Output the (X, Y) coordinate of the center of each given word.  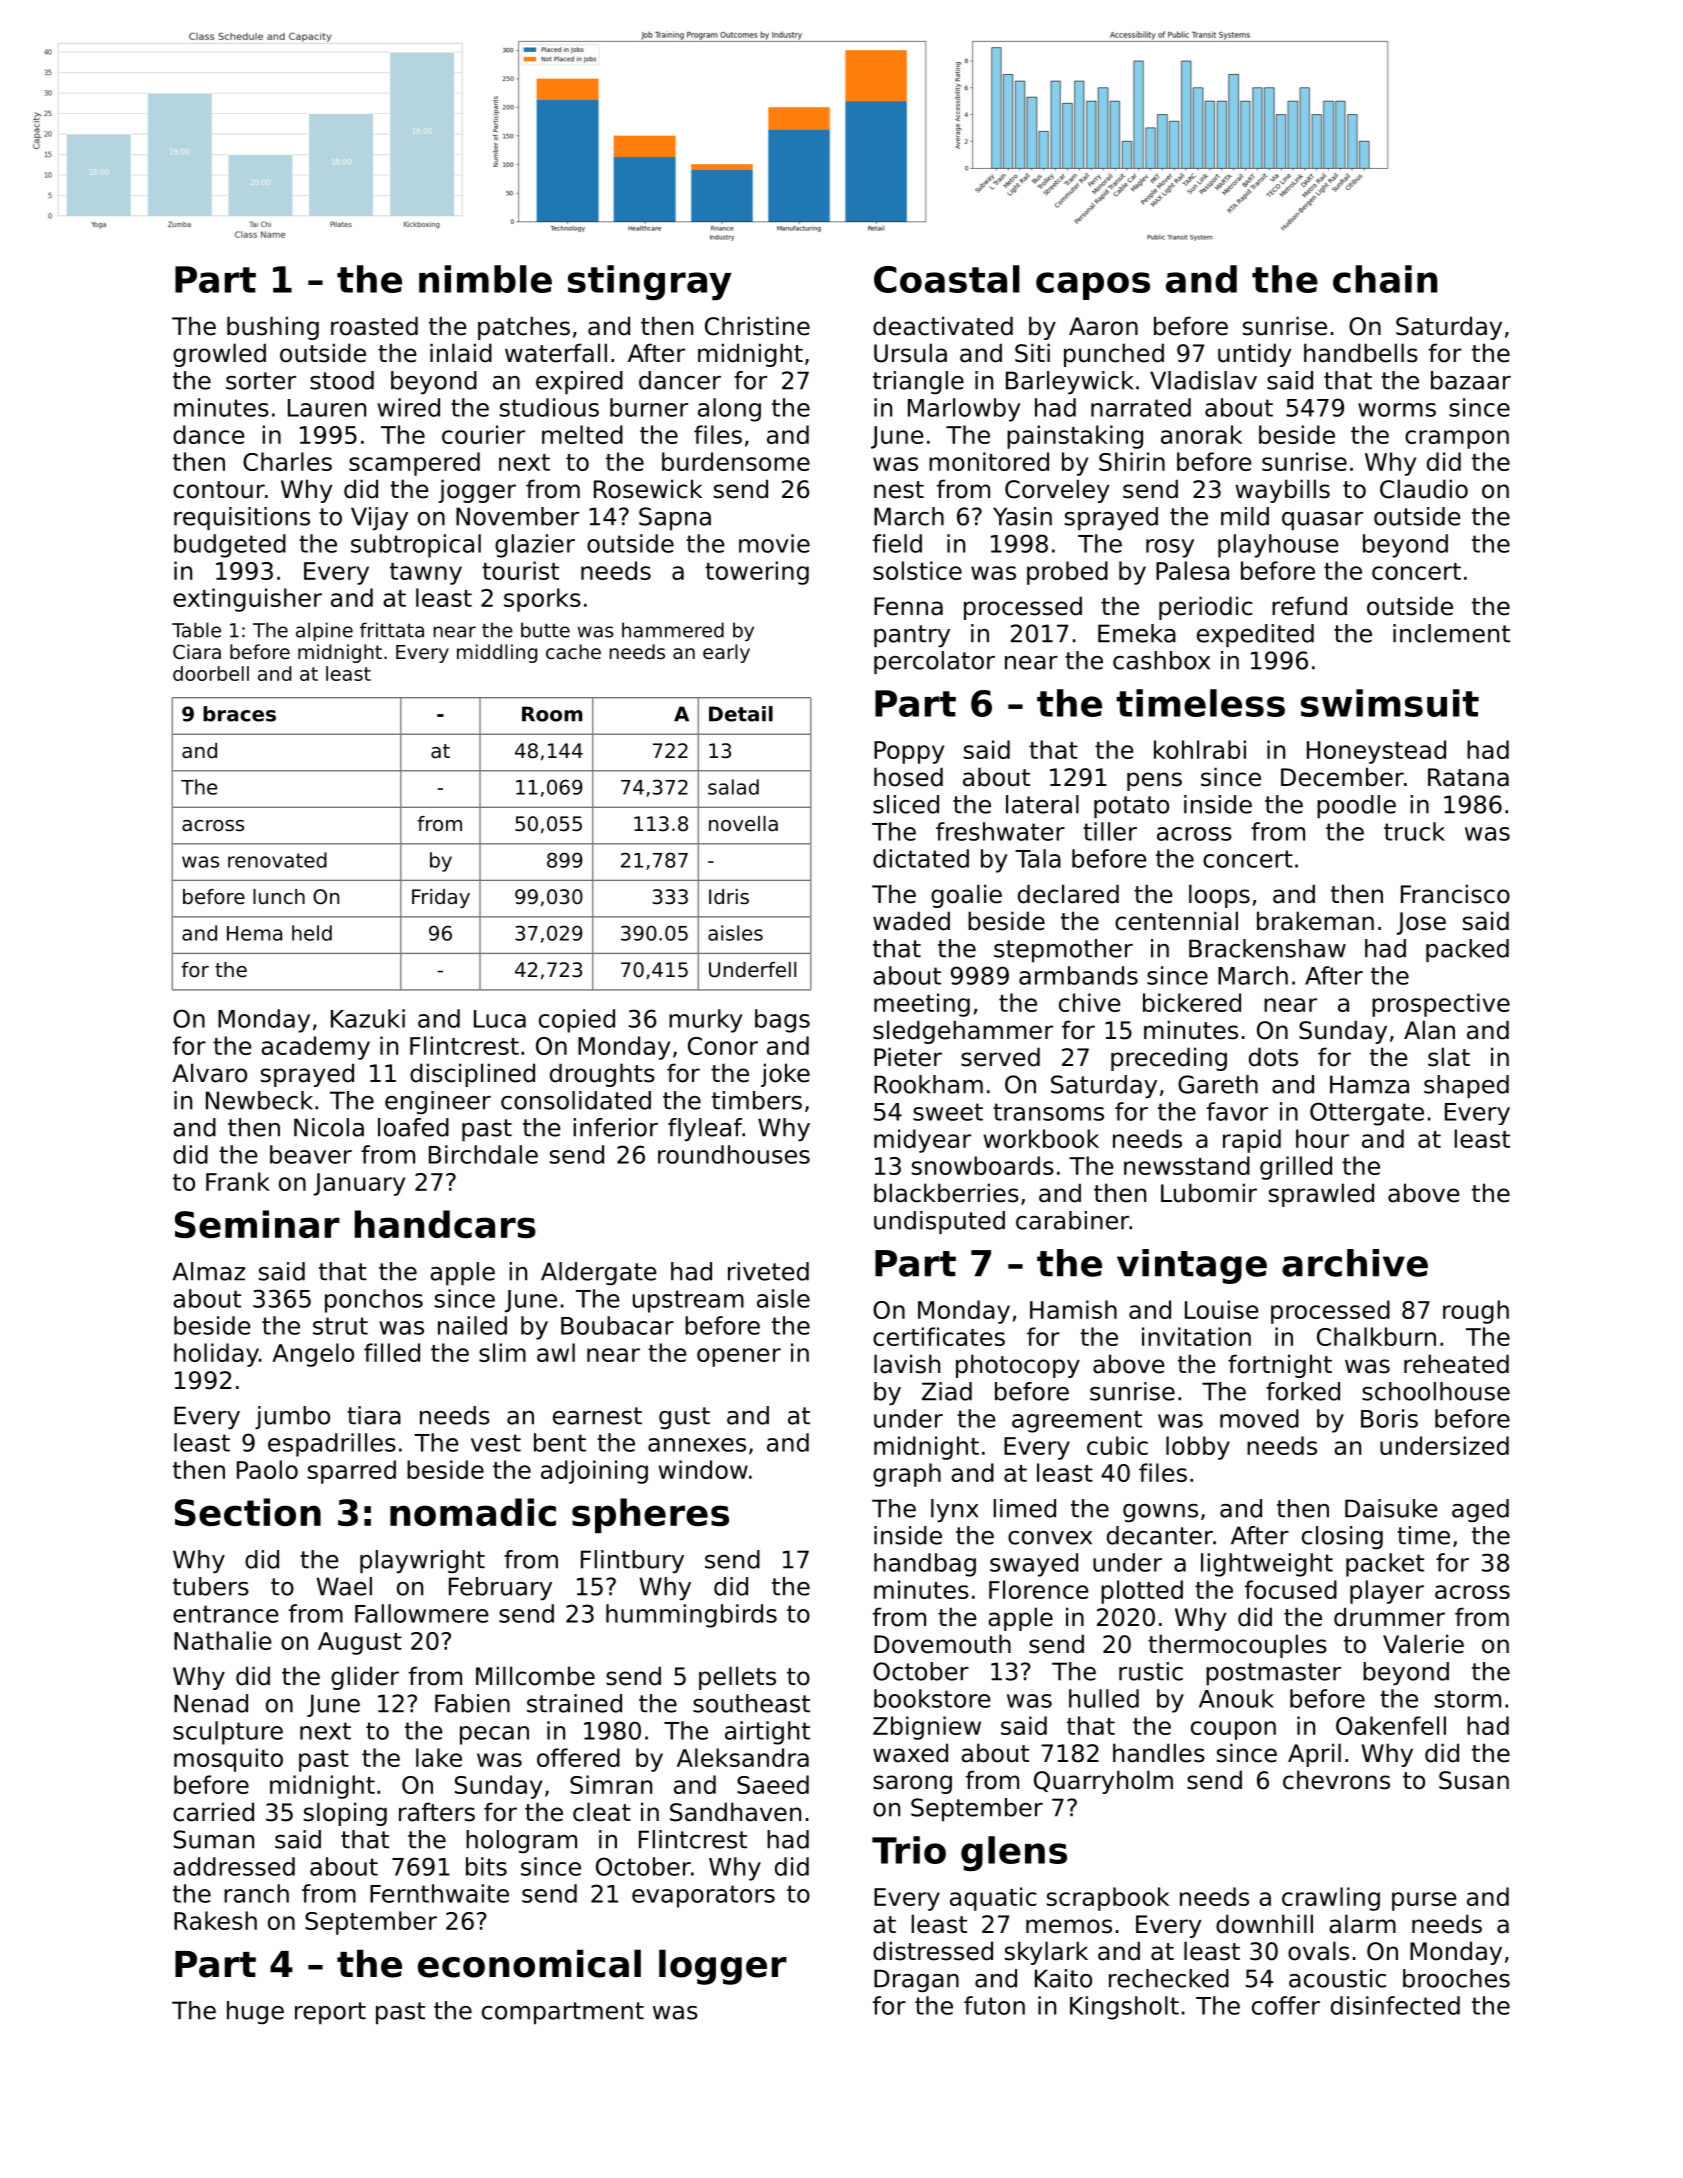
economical (529, 1963)
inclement (1451, 633)
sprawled (1321, 1195)
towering (757, 573)
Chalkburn (1376, 1336)
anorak (1201, 434)
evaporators (703, 1896)
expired (579, 383)
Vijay (379, 519)
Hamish (1073, 1309)
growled (219, 355)
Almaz (208, 1271)
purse (1424, 1901)
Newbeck (259, 1100)
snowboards (983, 1165)
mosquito (228, 1760)
